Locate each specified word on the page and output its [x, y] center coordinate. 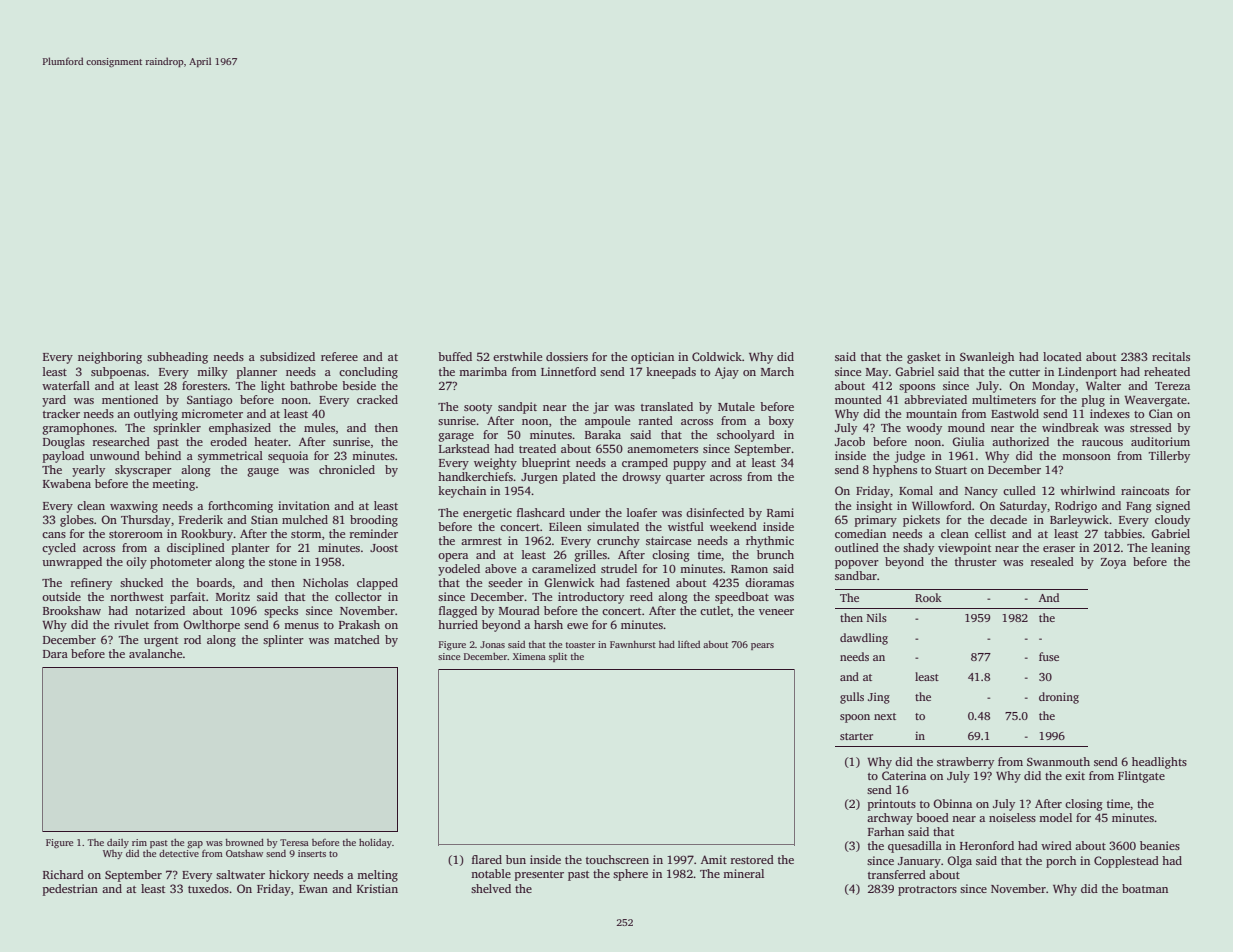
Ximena [529, 656]
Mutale [736, 406]
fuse [1049, 656]
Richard [63, 874]
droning [1059, 698]
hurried [458, 624]
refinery [91, 584]
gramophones [78, 429]
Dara [55, 654]
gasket [924, 358]
